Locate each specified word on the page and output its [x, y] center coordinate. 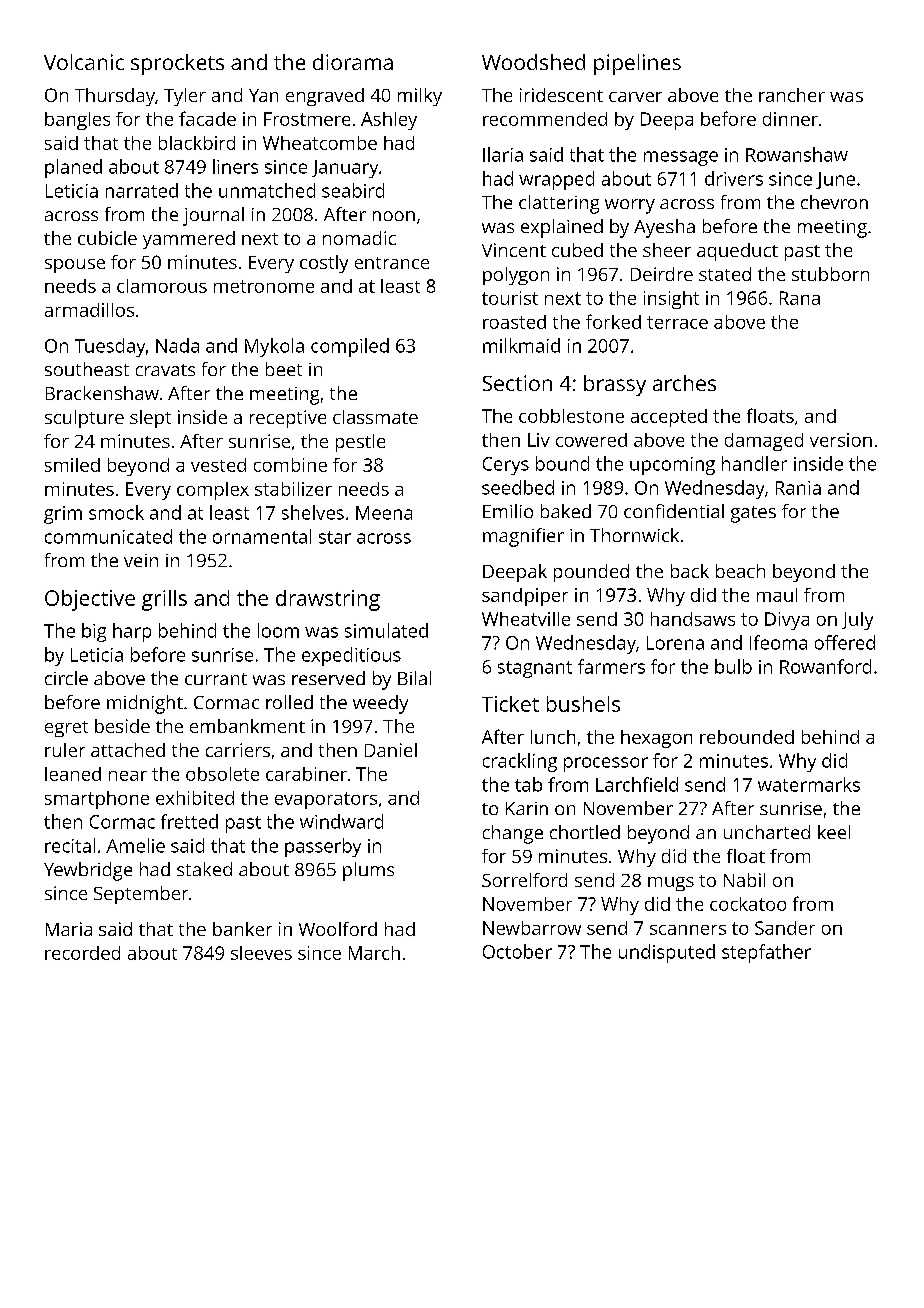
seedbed [518, 487]
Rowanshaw [797, 154]
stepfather [766, 953]
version [841, 440]
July [857, 621]
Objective [90, 600]
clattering [559, 204]
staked [204, 869]
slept [150, 419]
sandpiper [525, 597]
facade [207, 118]
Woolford [338, 929]
